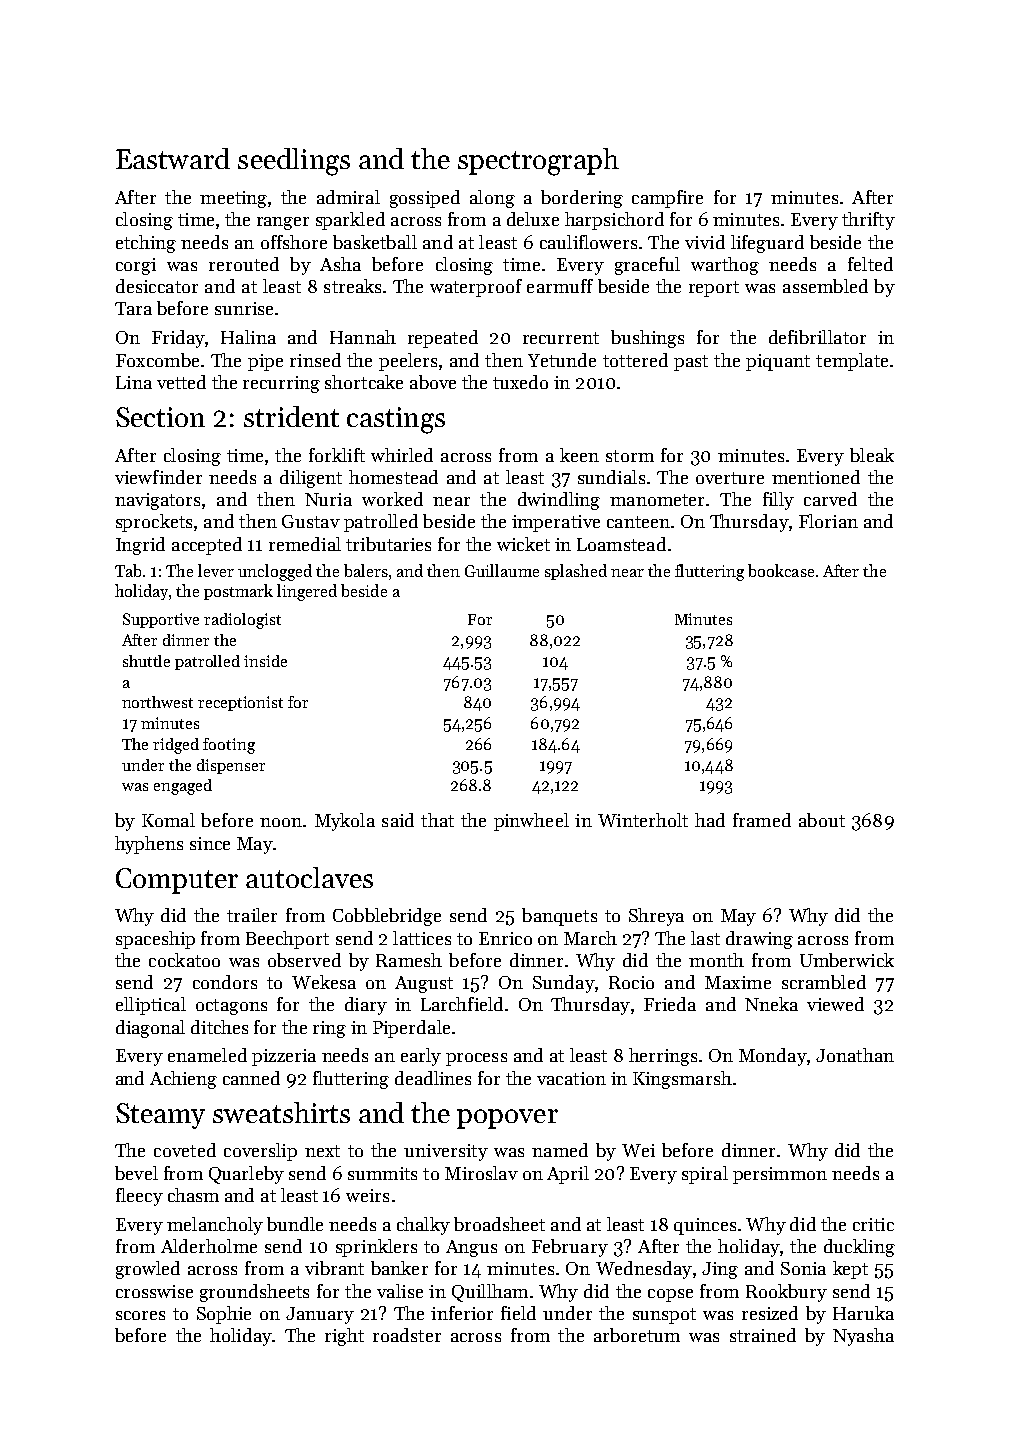 This screenshot has height=1433, width=1009. Describe the element at coordinates (505, 938) in the screenshot. I see `Enrico` at that location.
